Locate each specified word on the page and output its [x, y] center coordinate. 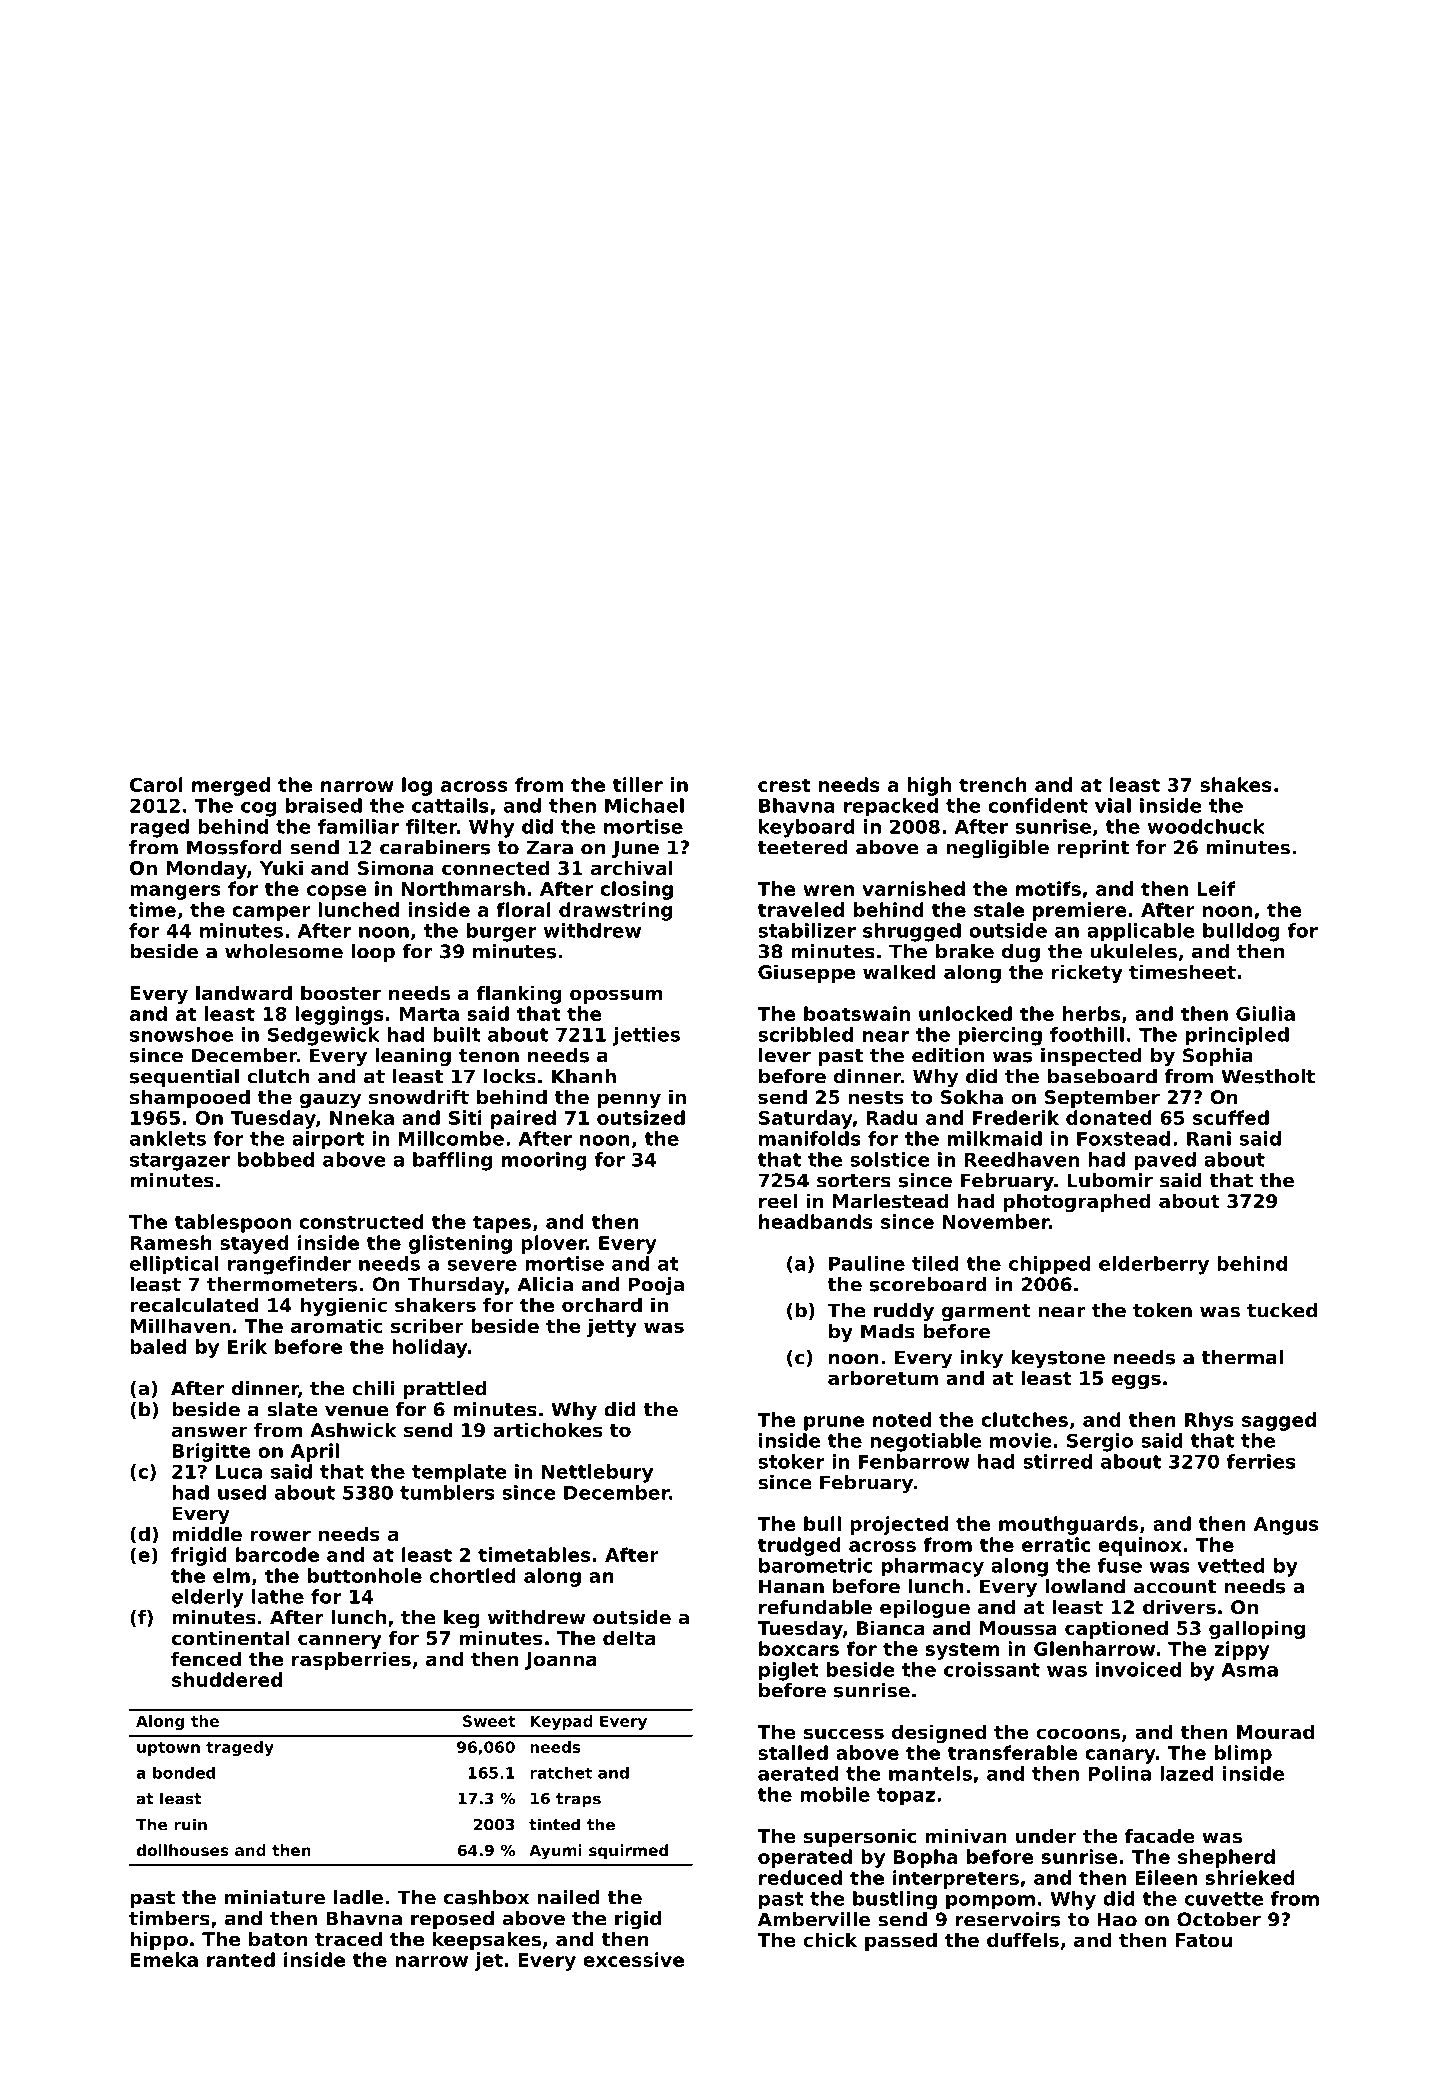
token [1162, 1310]
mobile [835, 1794]
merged [231, 786]
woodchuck [1206, 826]
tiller [637, 784]
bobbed [276, 1159]
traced [348, 1938]
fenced [206, 1658]
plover [553, 1244]
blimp [1243, 1754]
